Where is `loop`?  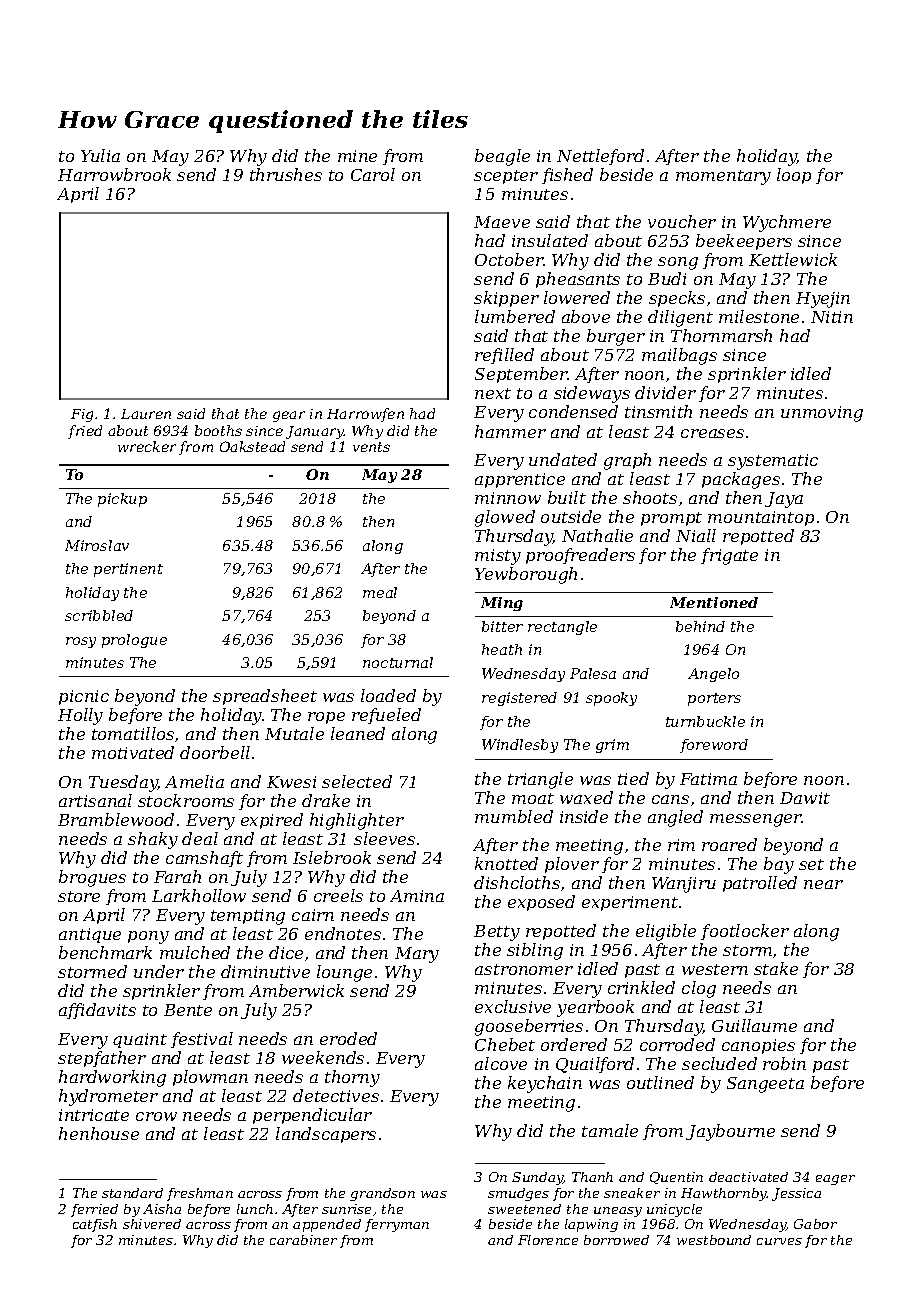
loop is located at coordinates (794, 176).
